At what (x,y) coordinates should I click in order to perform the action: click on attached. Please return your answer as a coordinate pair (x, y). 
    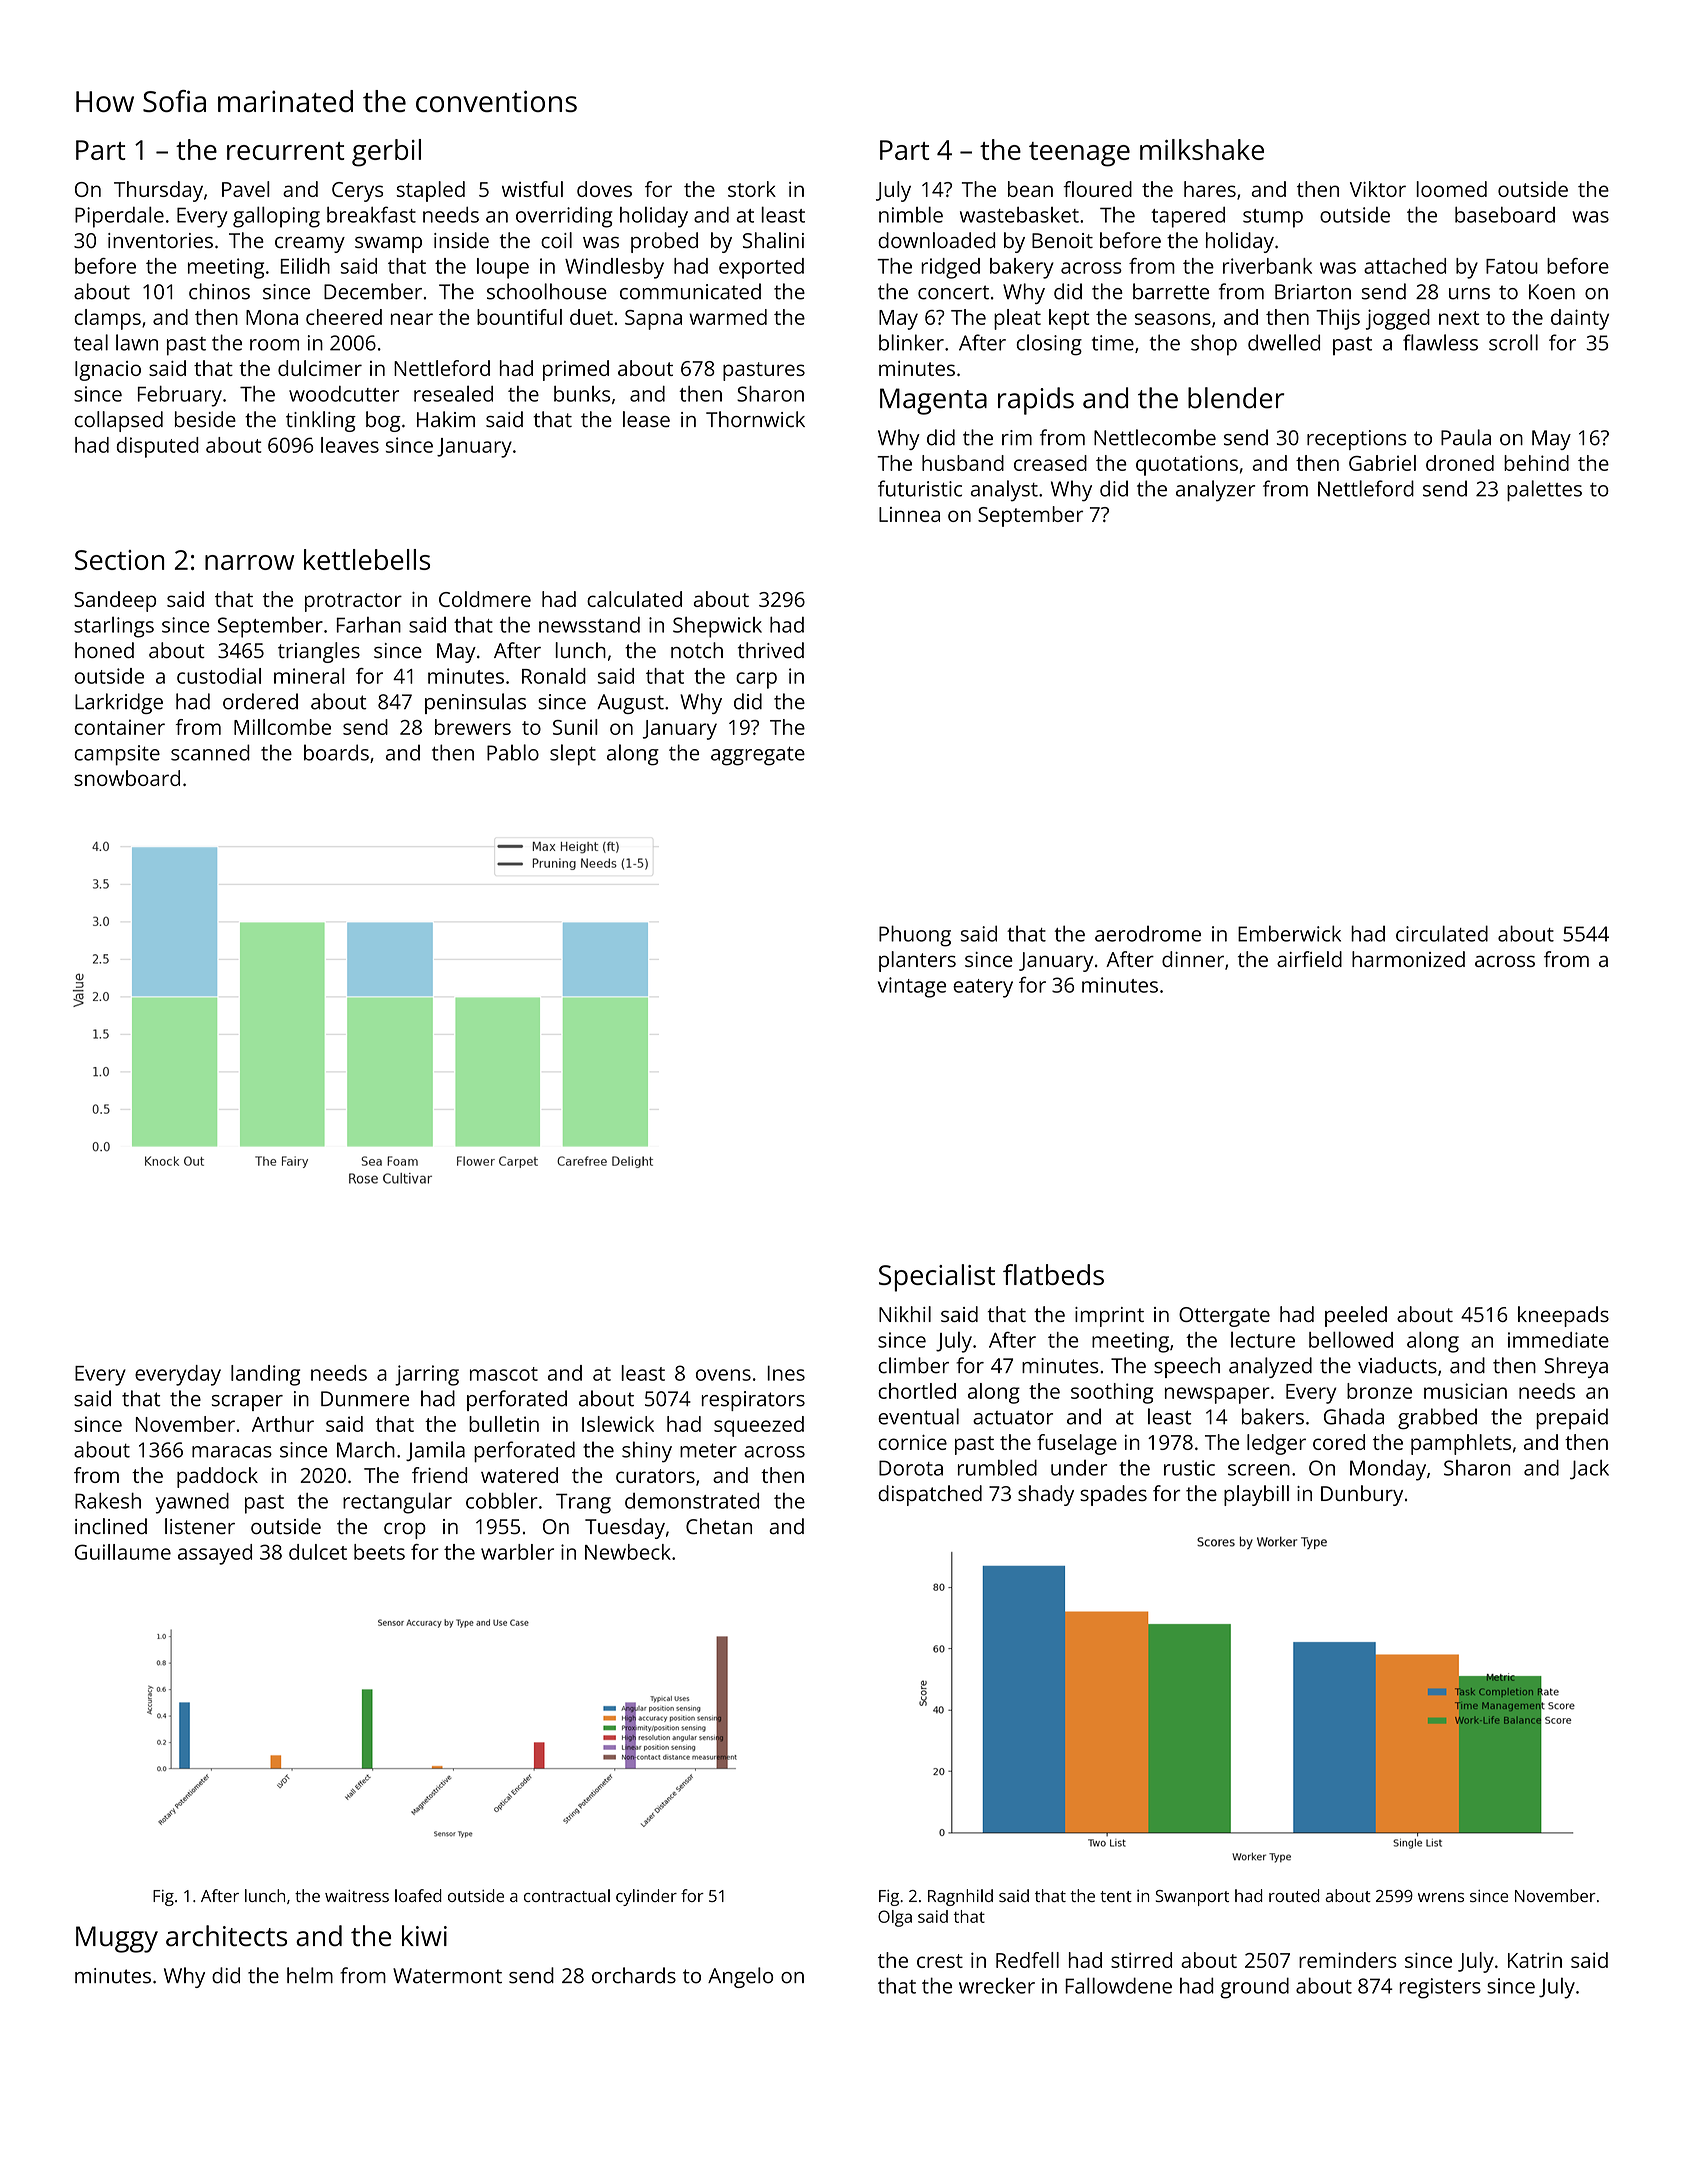
    Looking at the image, I should click on (1405, 266).
